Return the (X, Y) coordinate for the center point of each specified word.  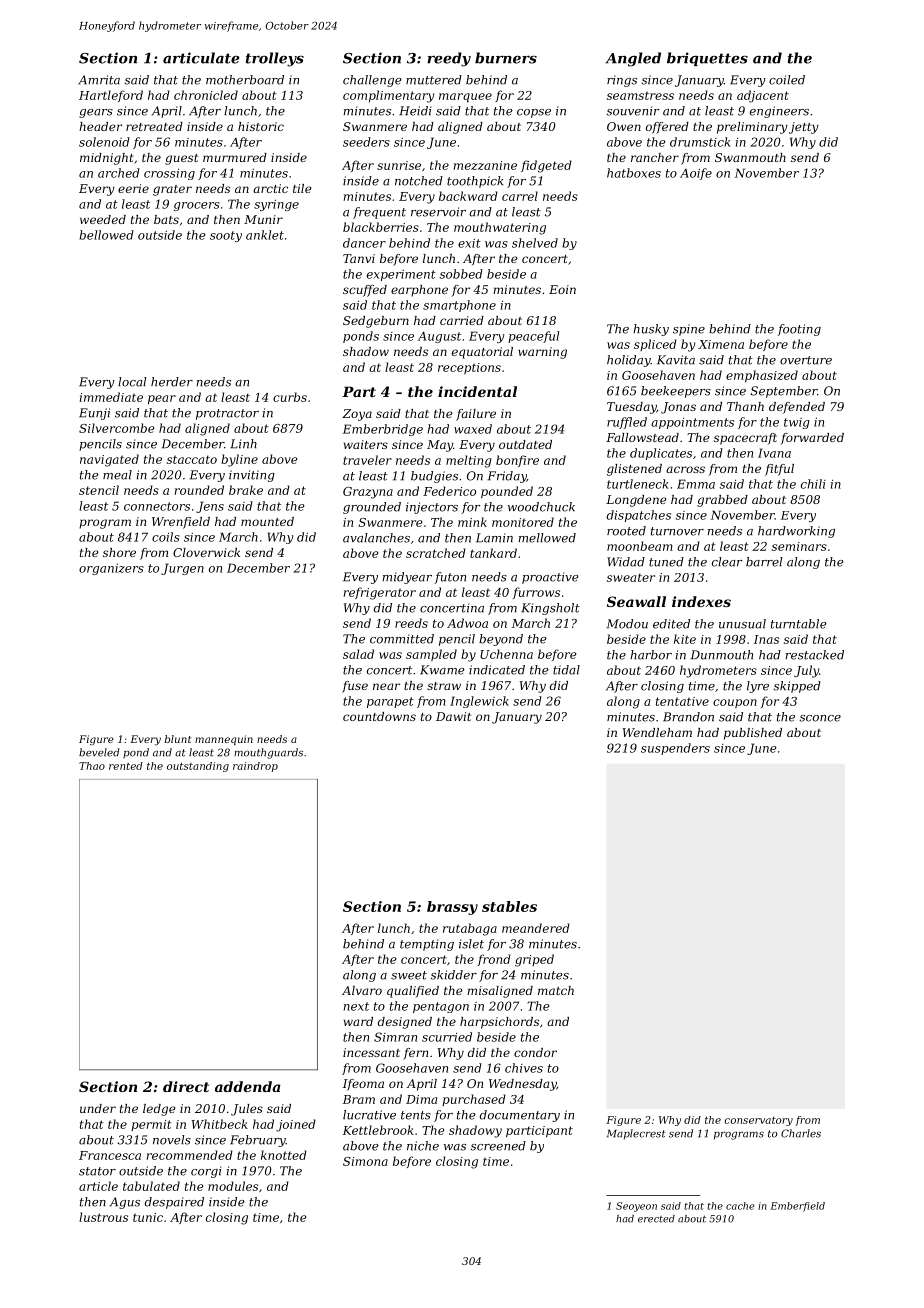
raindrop (255, 767)
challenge (372, 81)
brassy (452, 908)
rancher (655, 157)
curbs (290, 397)
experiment (401, 275)
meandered (536, 928)
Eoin (562, 289)
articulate (201, 58)
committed (402, 639)
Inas (766, 639)
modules (233, 1186)
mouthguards (268, 753)
